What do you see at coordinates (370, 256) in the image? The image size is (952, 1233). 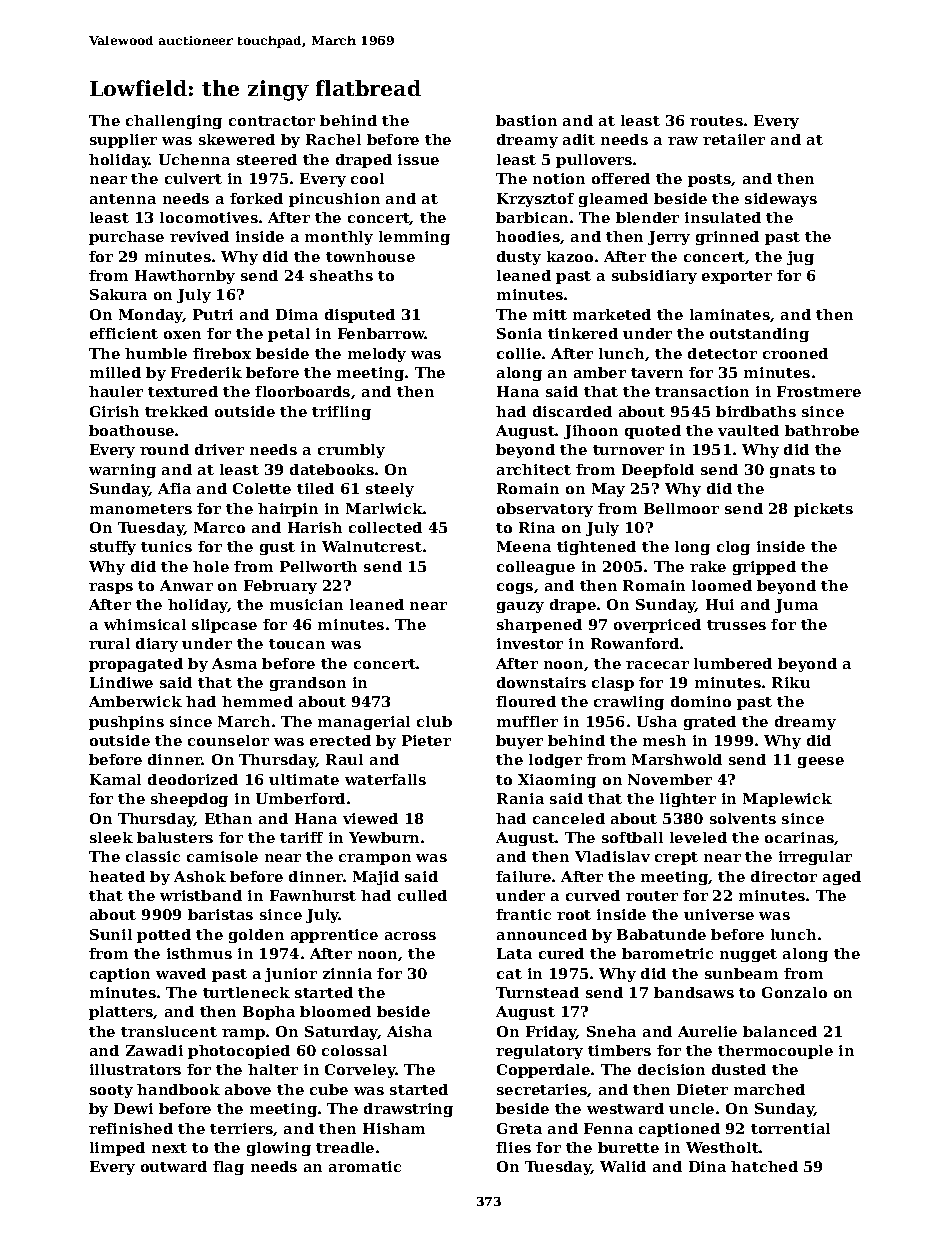 I see `townhouse` at bounding box center [370, 256].
